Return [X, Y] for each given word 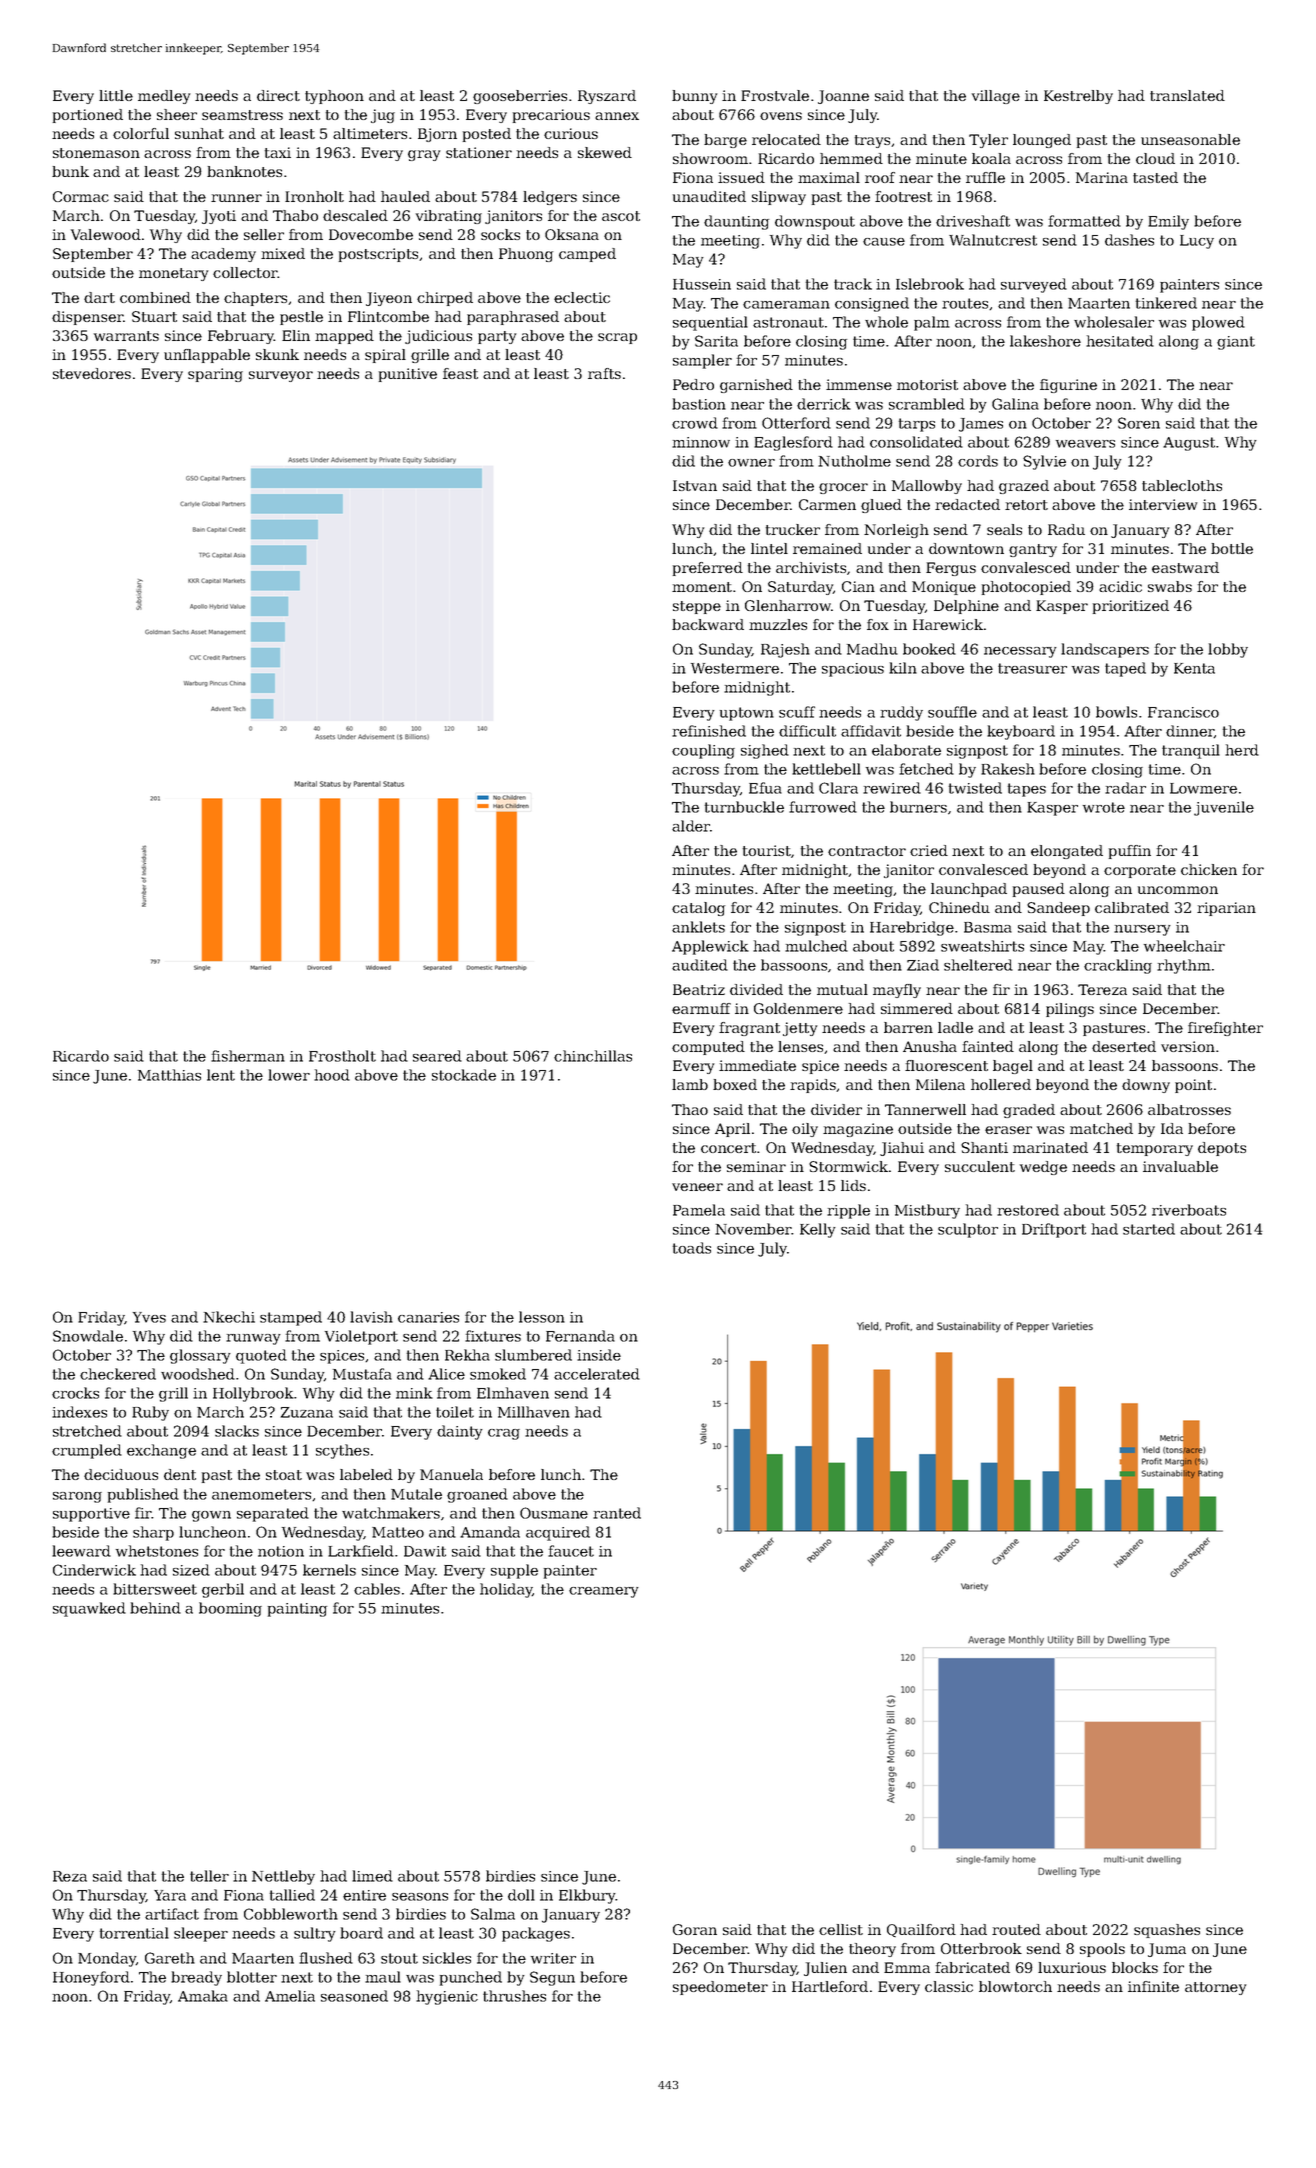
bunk [70, 171]
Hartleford [830, 1986]
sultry [315, 1934]
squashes [1167, 1931]
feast [460, 373]
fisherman [248, 1056]
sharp [153, 1533]
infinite [1153, 1986]
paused [1039, 890]
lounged [1042, 141]
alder [691, 826]
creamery [604, 1592]
